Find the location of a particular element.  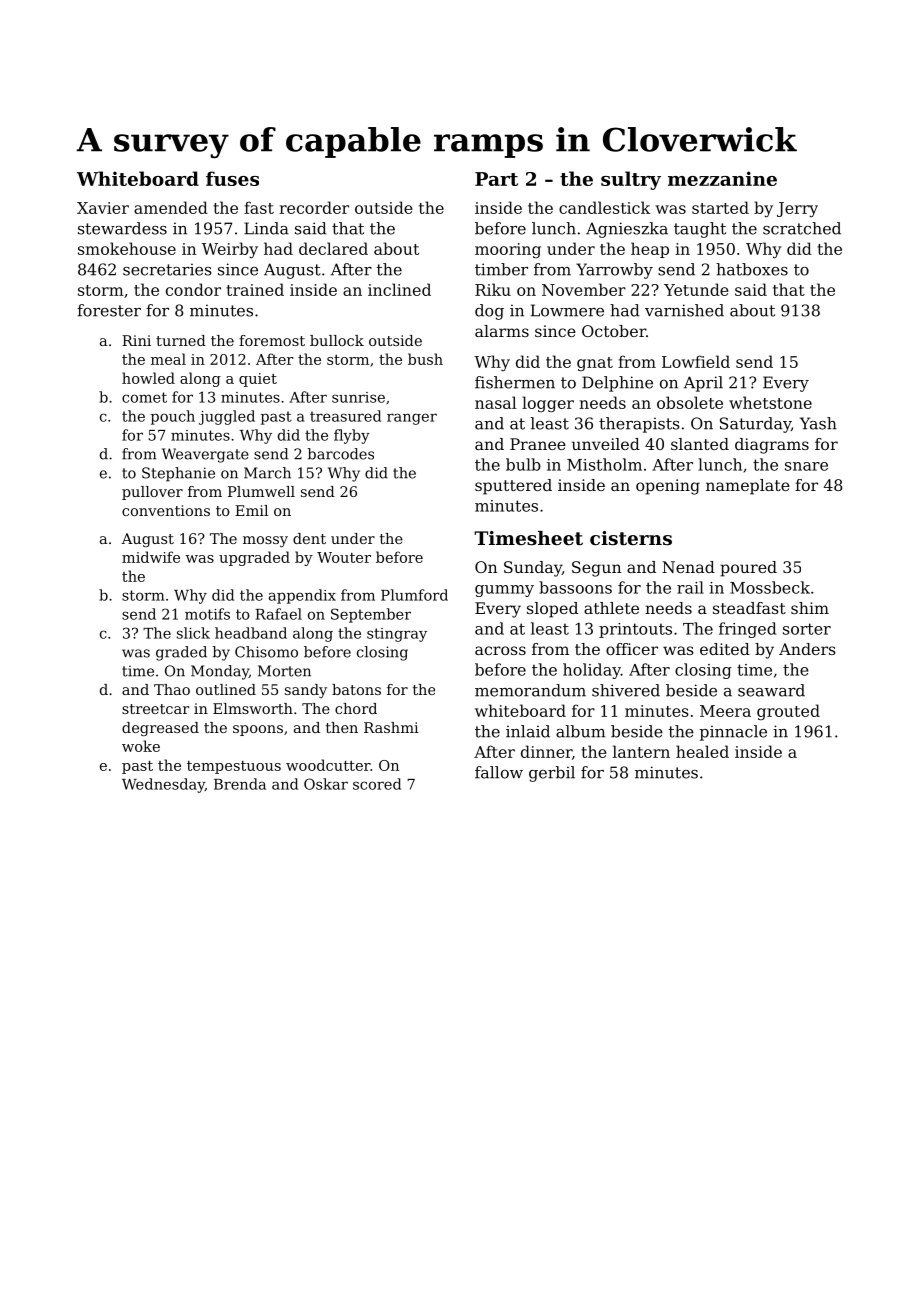

nasal is located at coordinates (496, 402).
